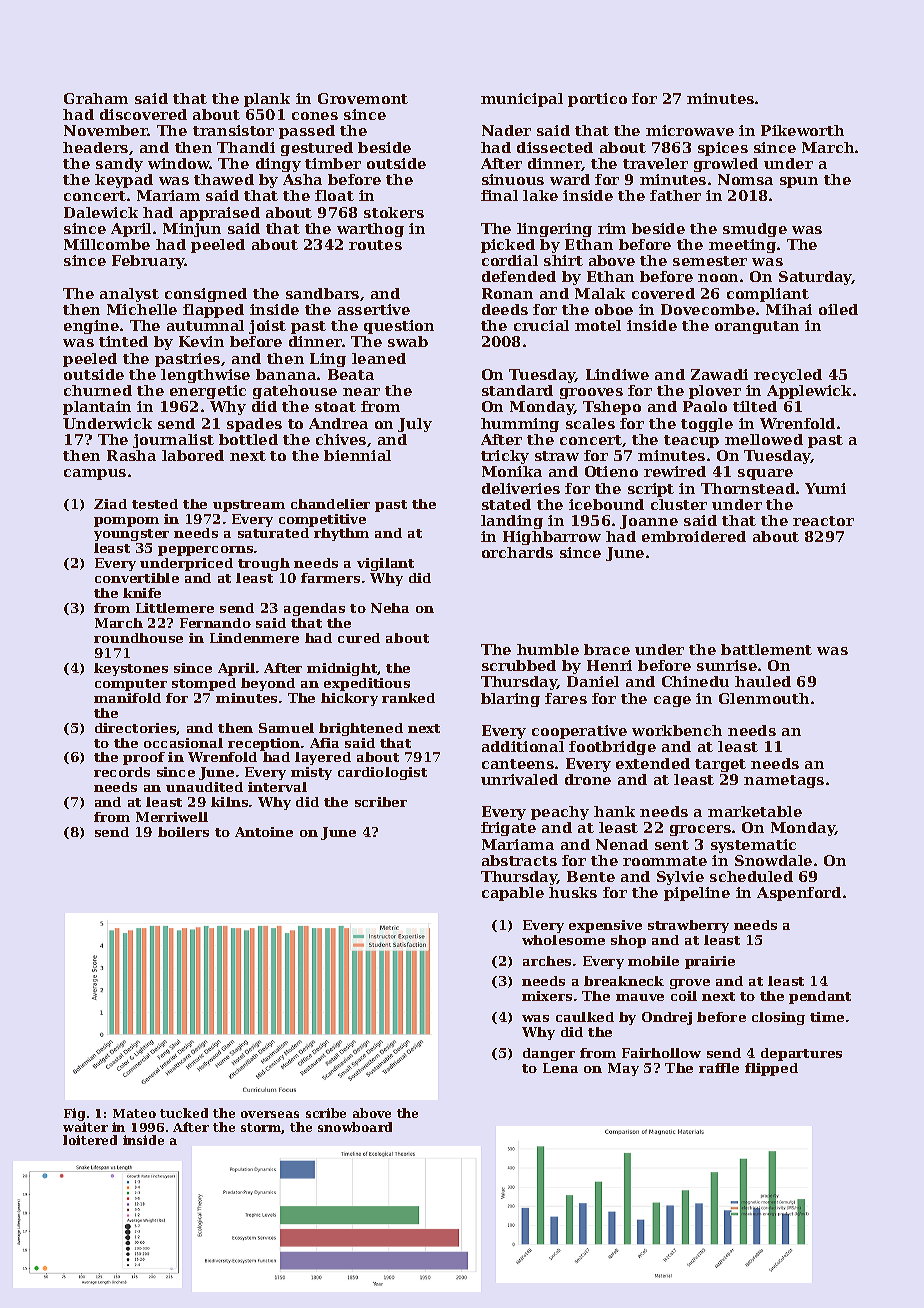  Describe the element at coordinates (248, 439) in the screenshot. I see `bottled` at that location.
